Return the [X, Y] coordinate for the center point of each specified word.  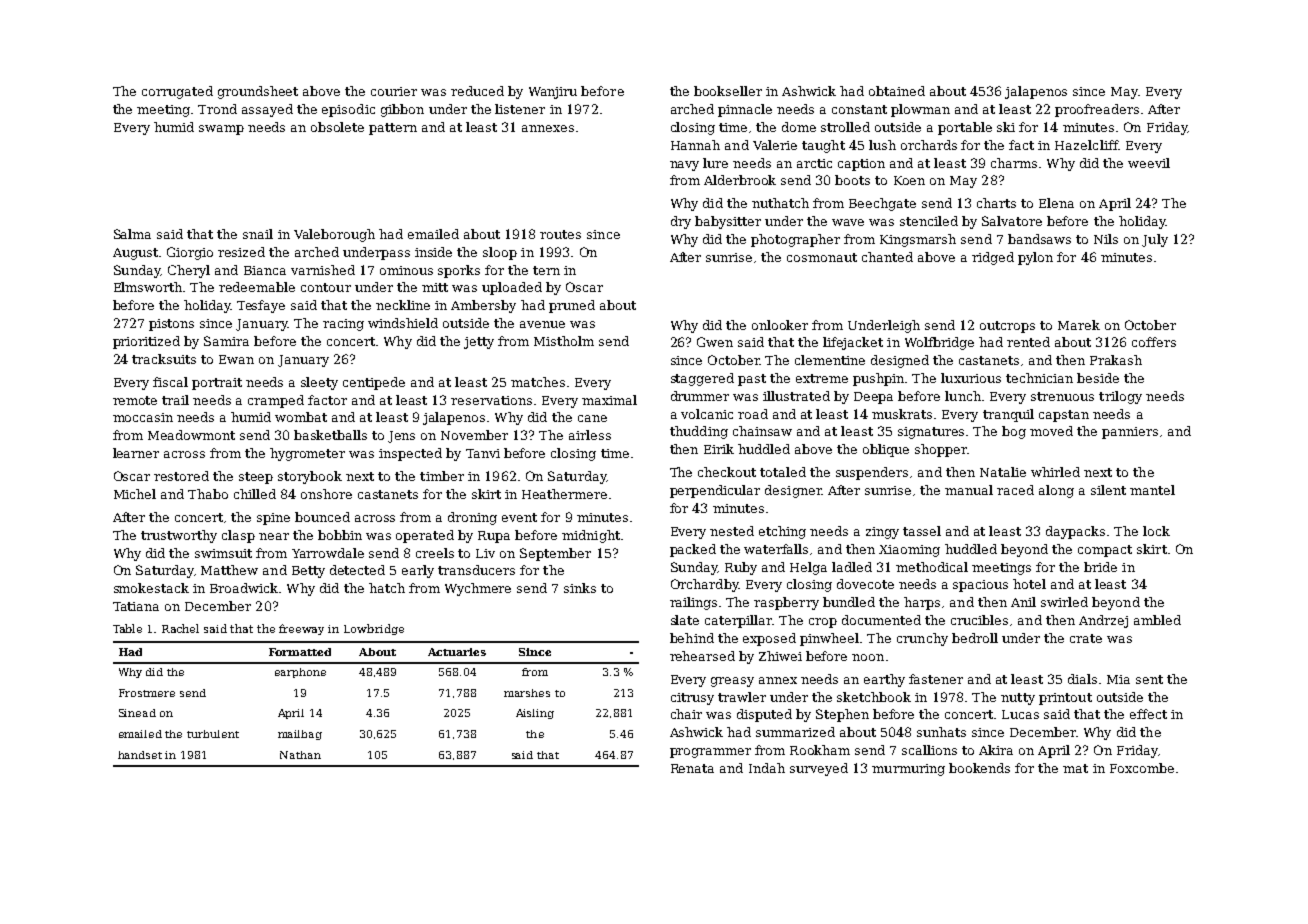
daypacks [1075, 532]
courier [394, 91]
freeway [301, 629]
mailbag [300, 735]
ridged [993, 258]
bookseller [728, 91]
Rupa [494, 537]
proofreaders [1097, 110]
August [135, 254]
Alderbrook [740, 180]
